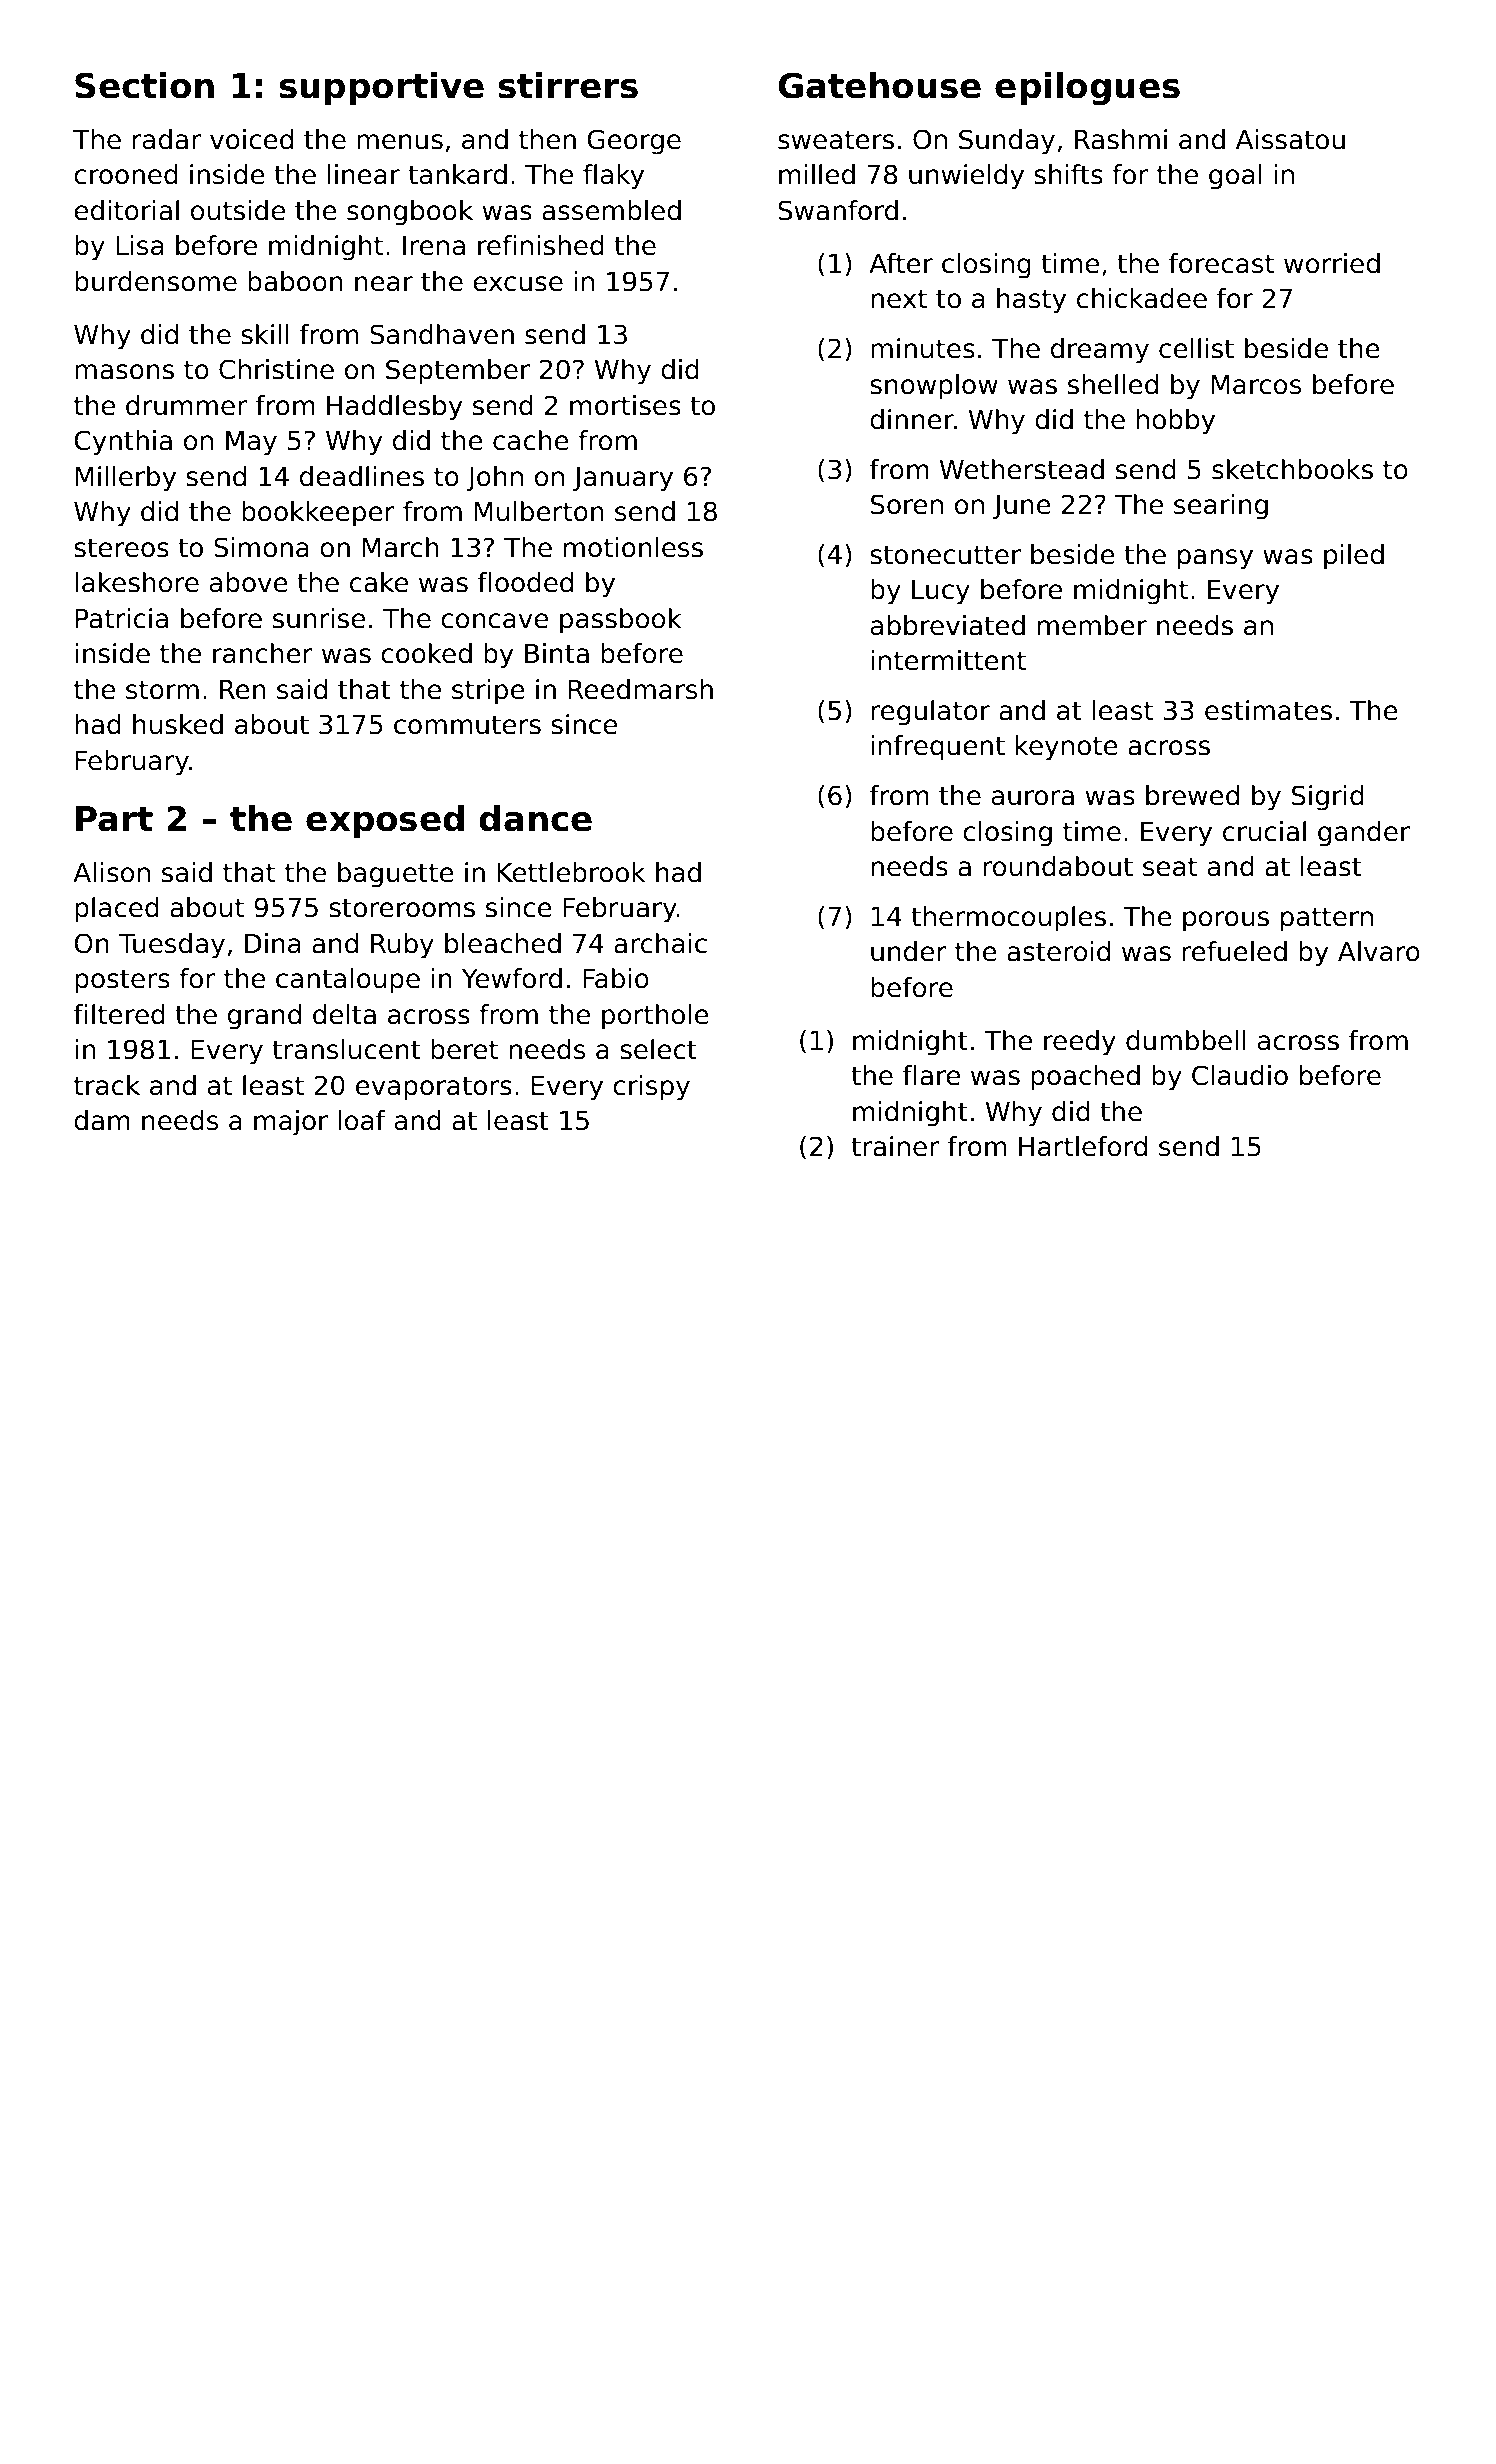  What do you see at coordinates (641, 689) in the screenshot?
I see `Reedmarsh` at bounding box center [641, 689].
